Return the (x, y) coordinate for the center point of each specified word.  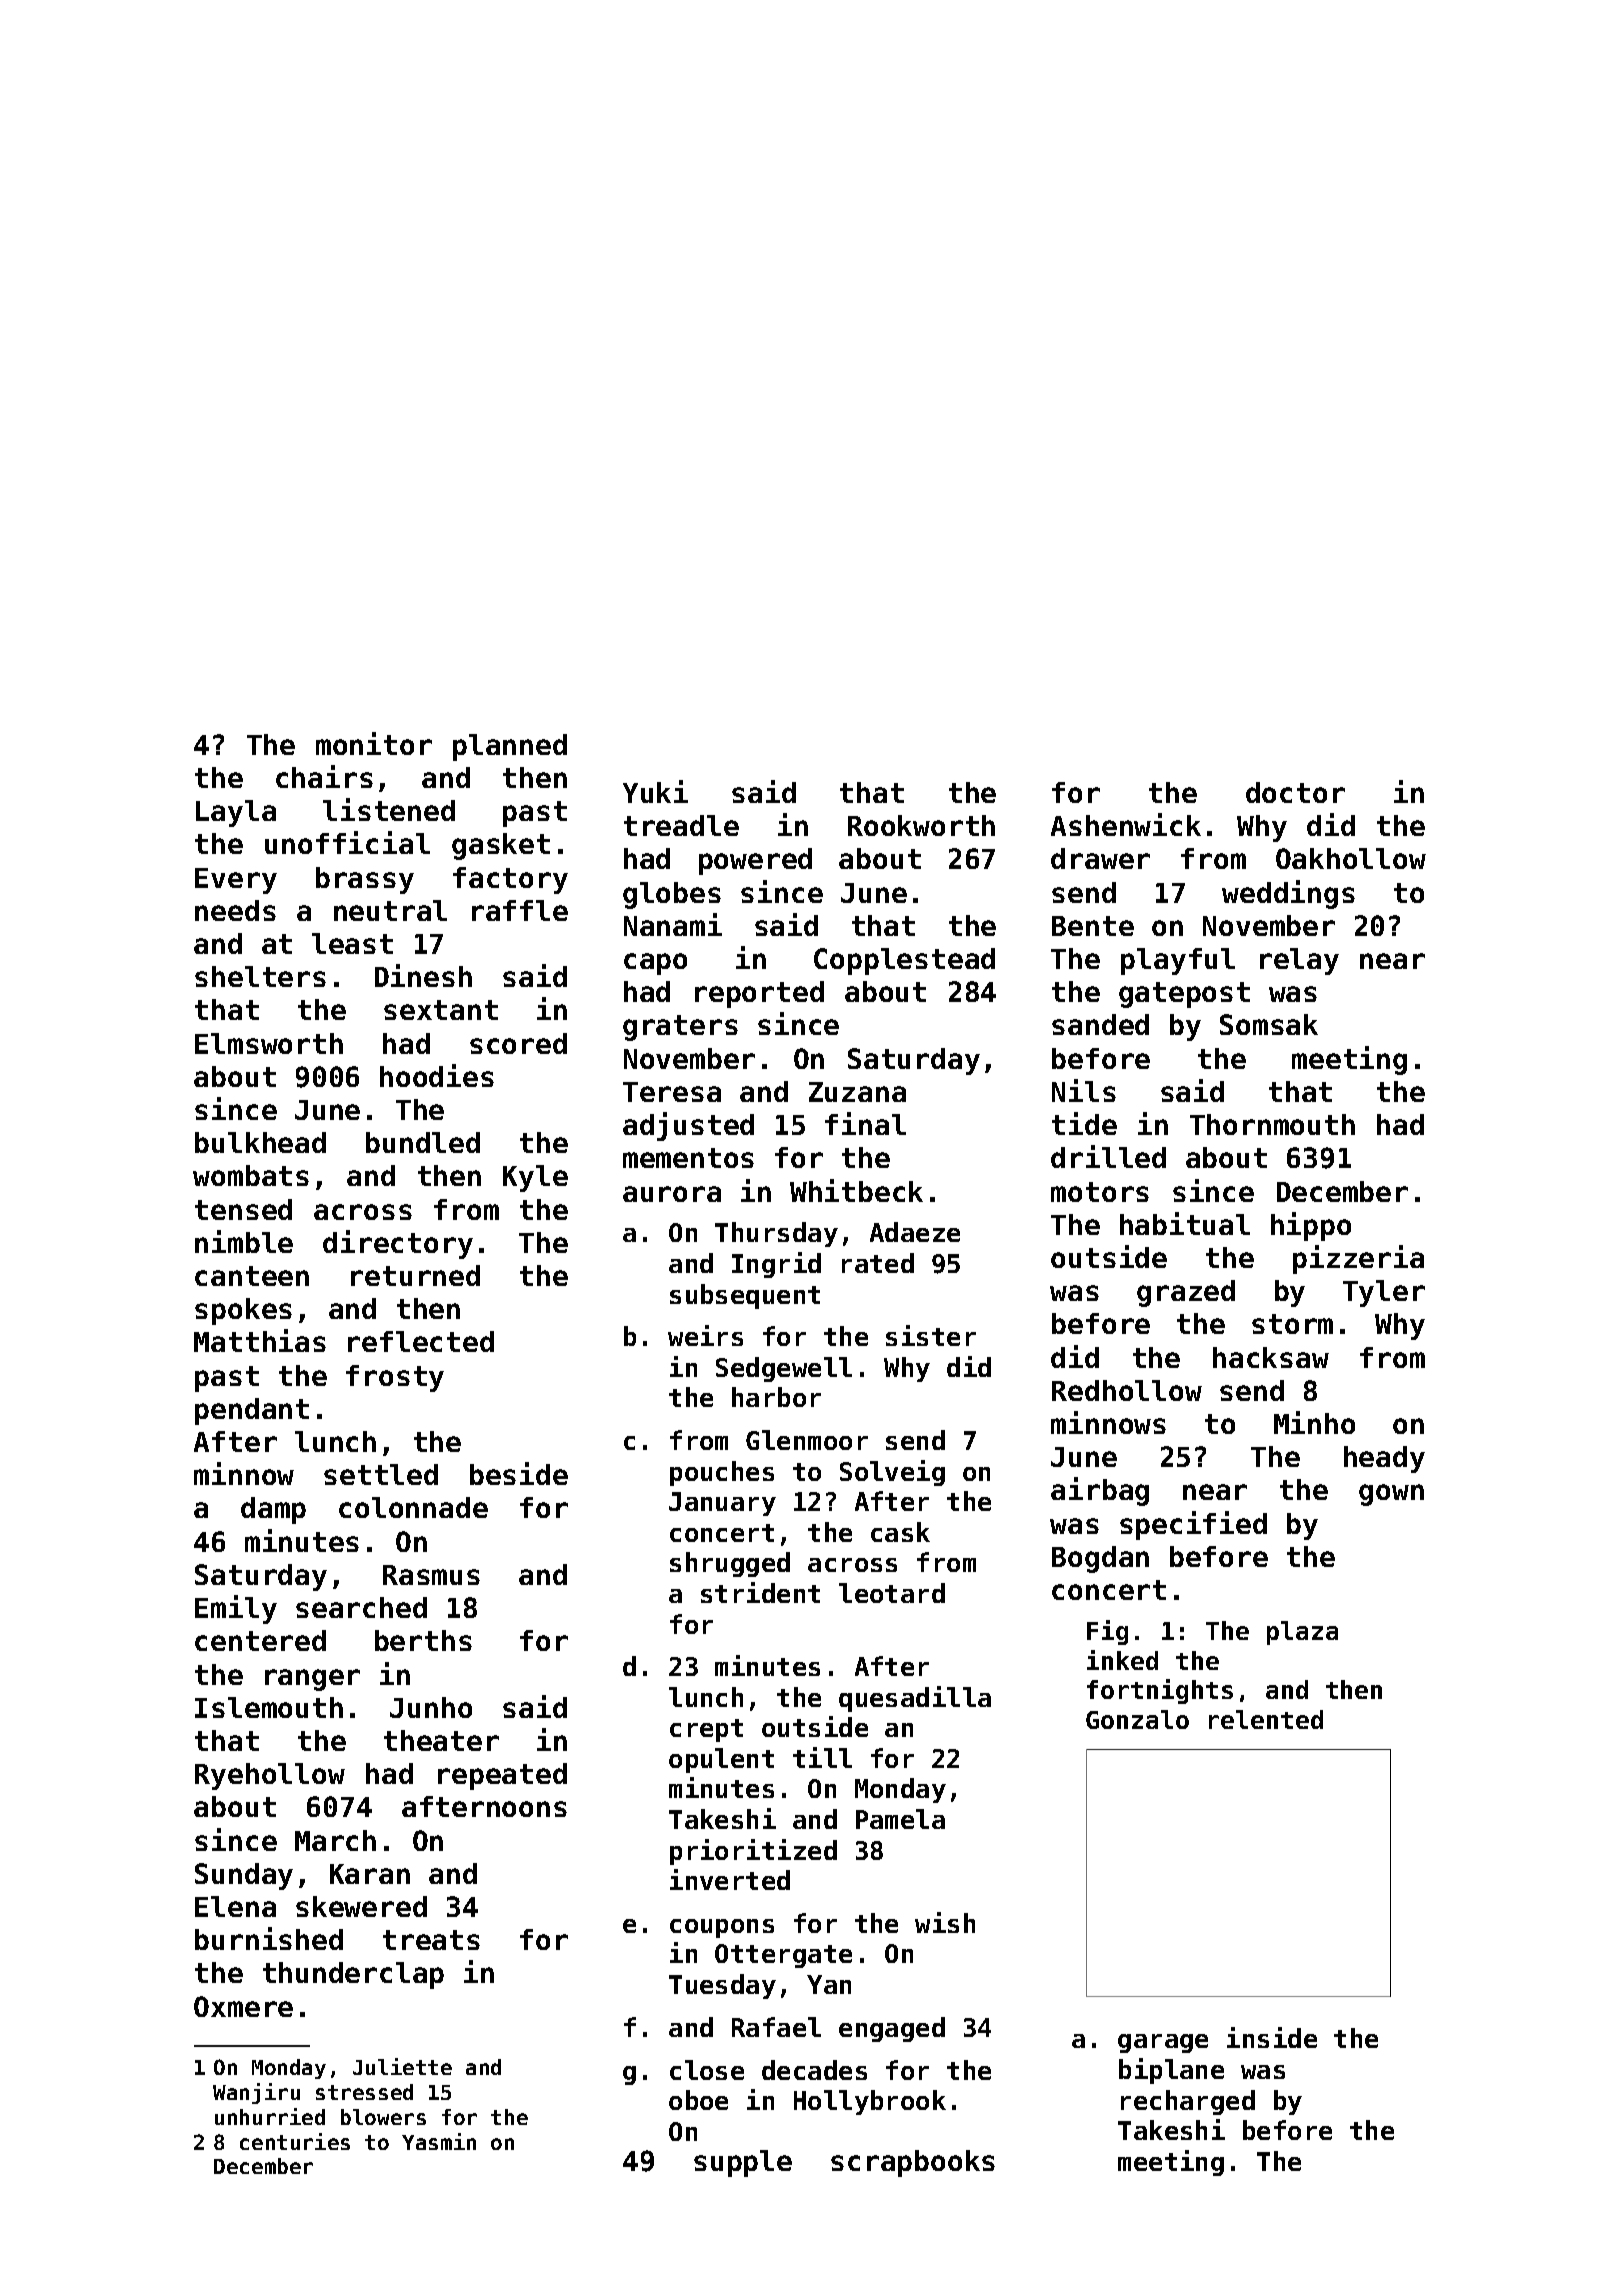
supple (743, 2163)
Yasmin (439, 2141)
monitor (374, 743)
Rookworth (921, 825)
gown (1391, 1495)
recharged (1188, 2102)
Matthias (260, 1340)
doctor (1295, 792)
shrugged (730, 1564)
